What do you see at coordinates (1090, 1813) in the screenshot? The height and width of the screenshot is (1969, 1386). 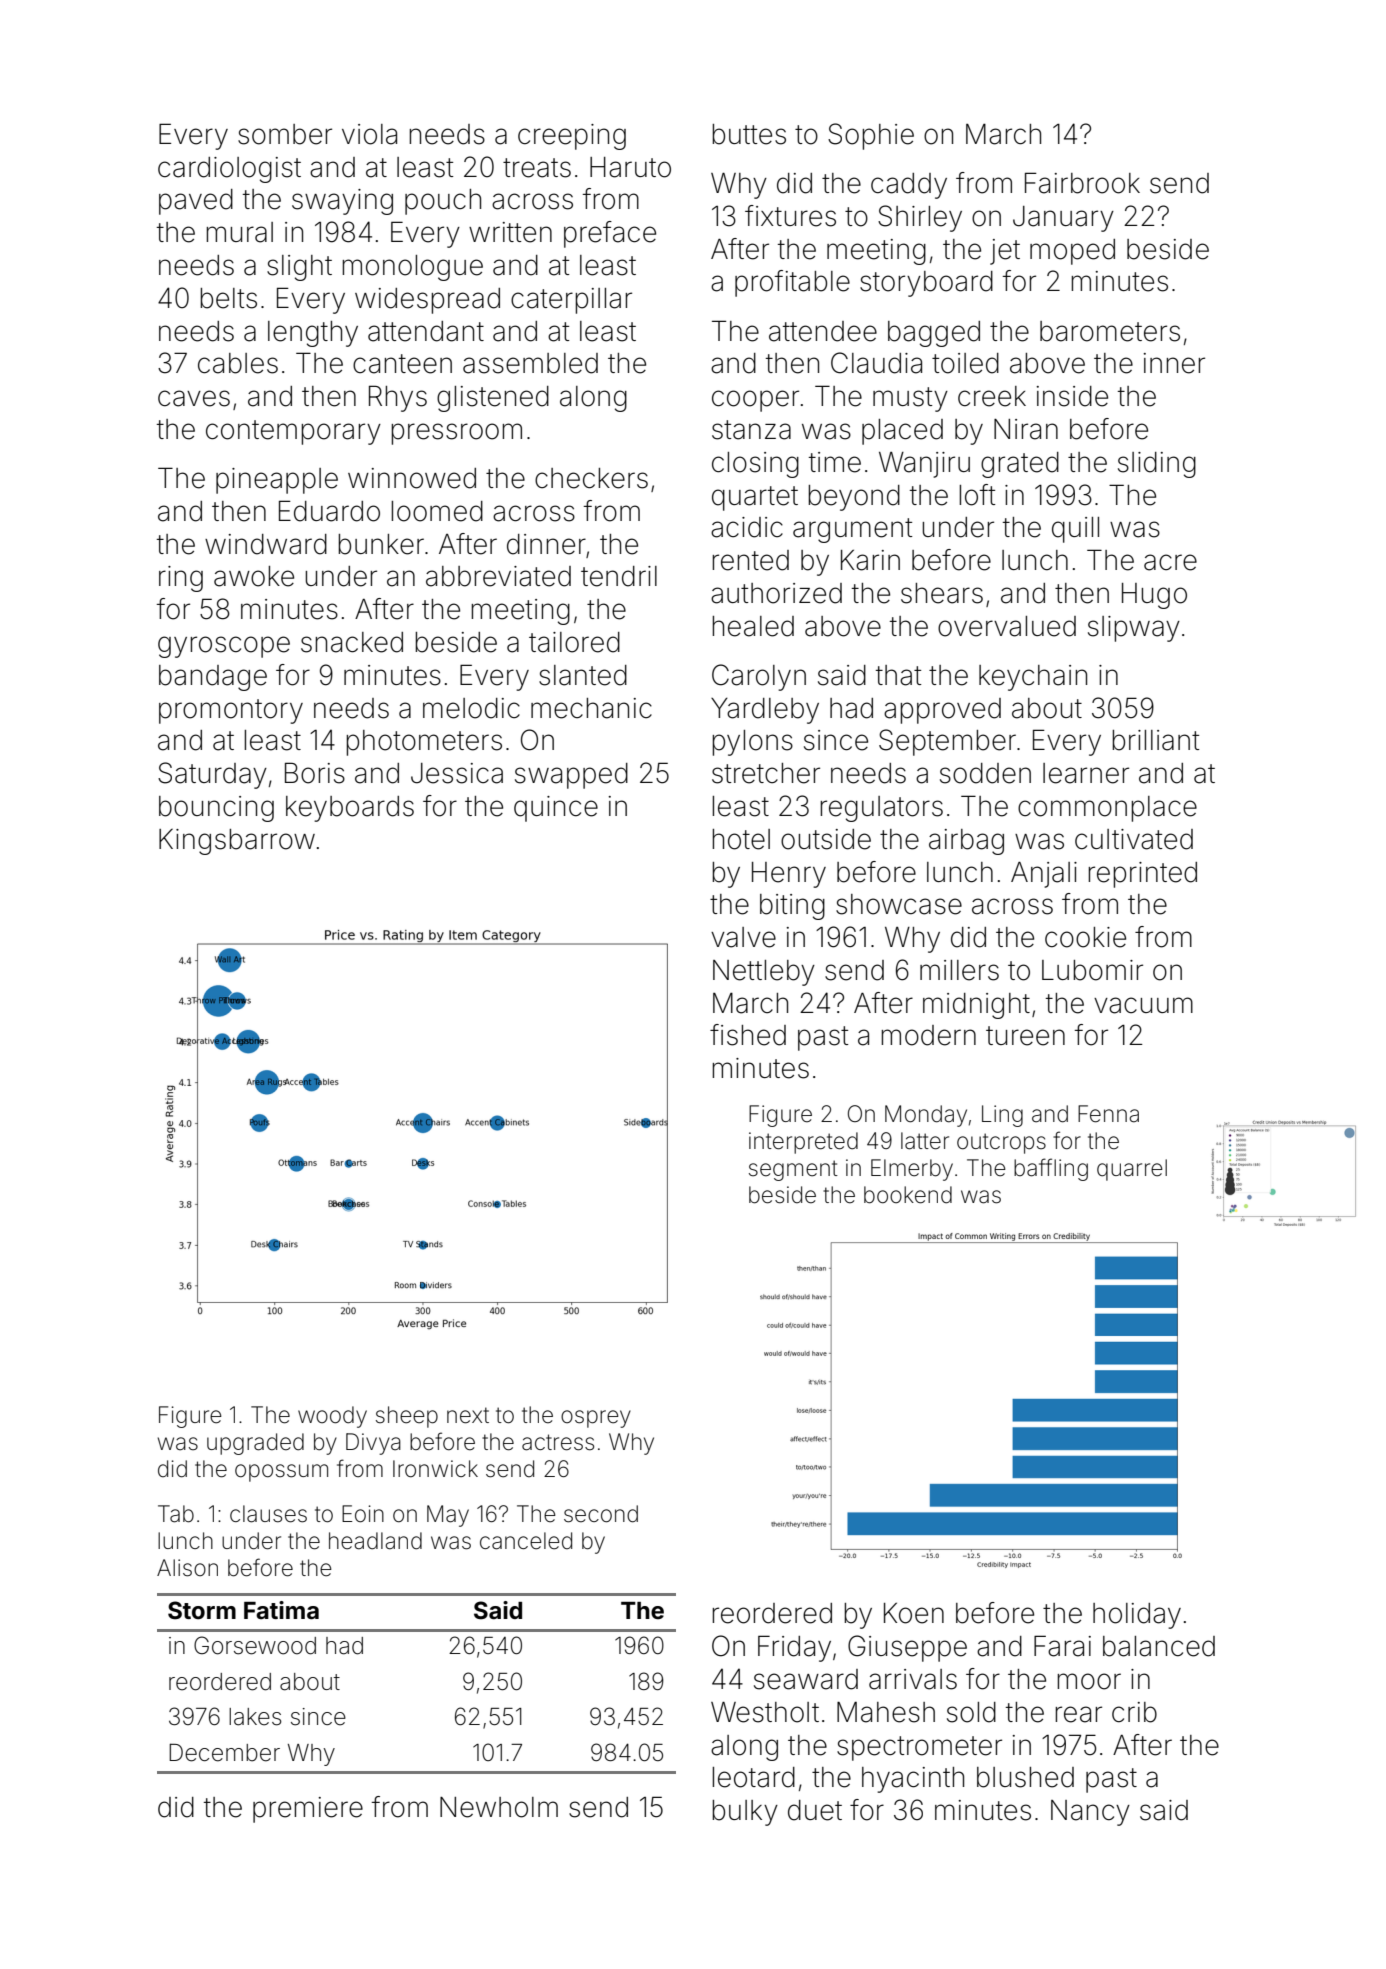 I see `Nancy` at bounding box center [1090, 1813].
